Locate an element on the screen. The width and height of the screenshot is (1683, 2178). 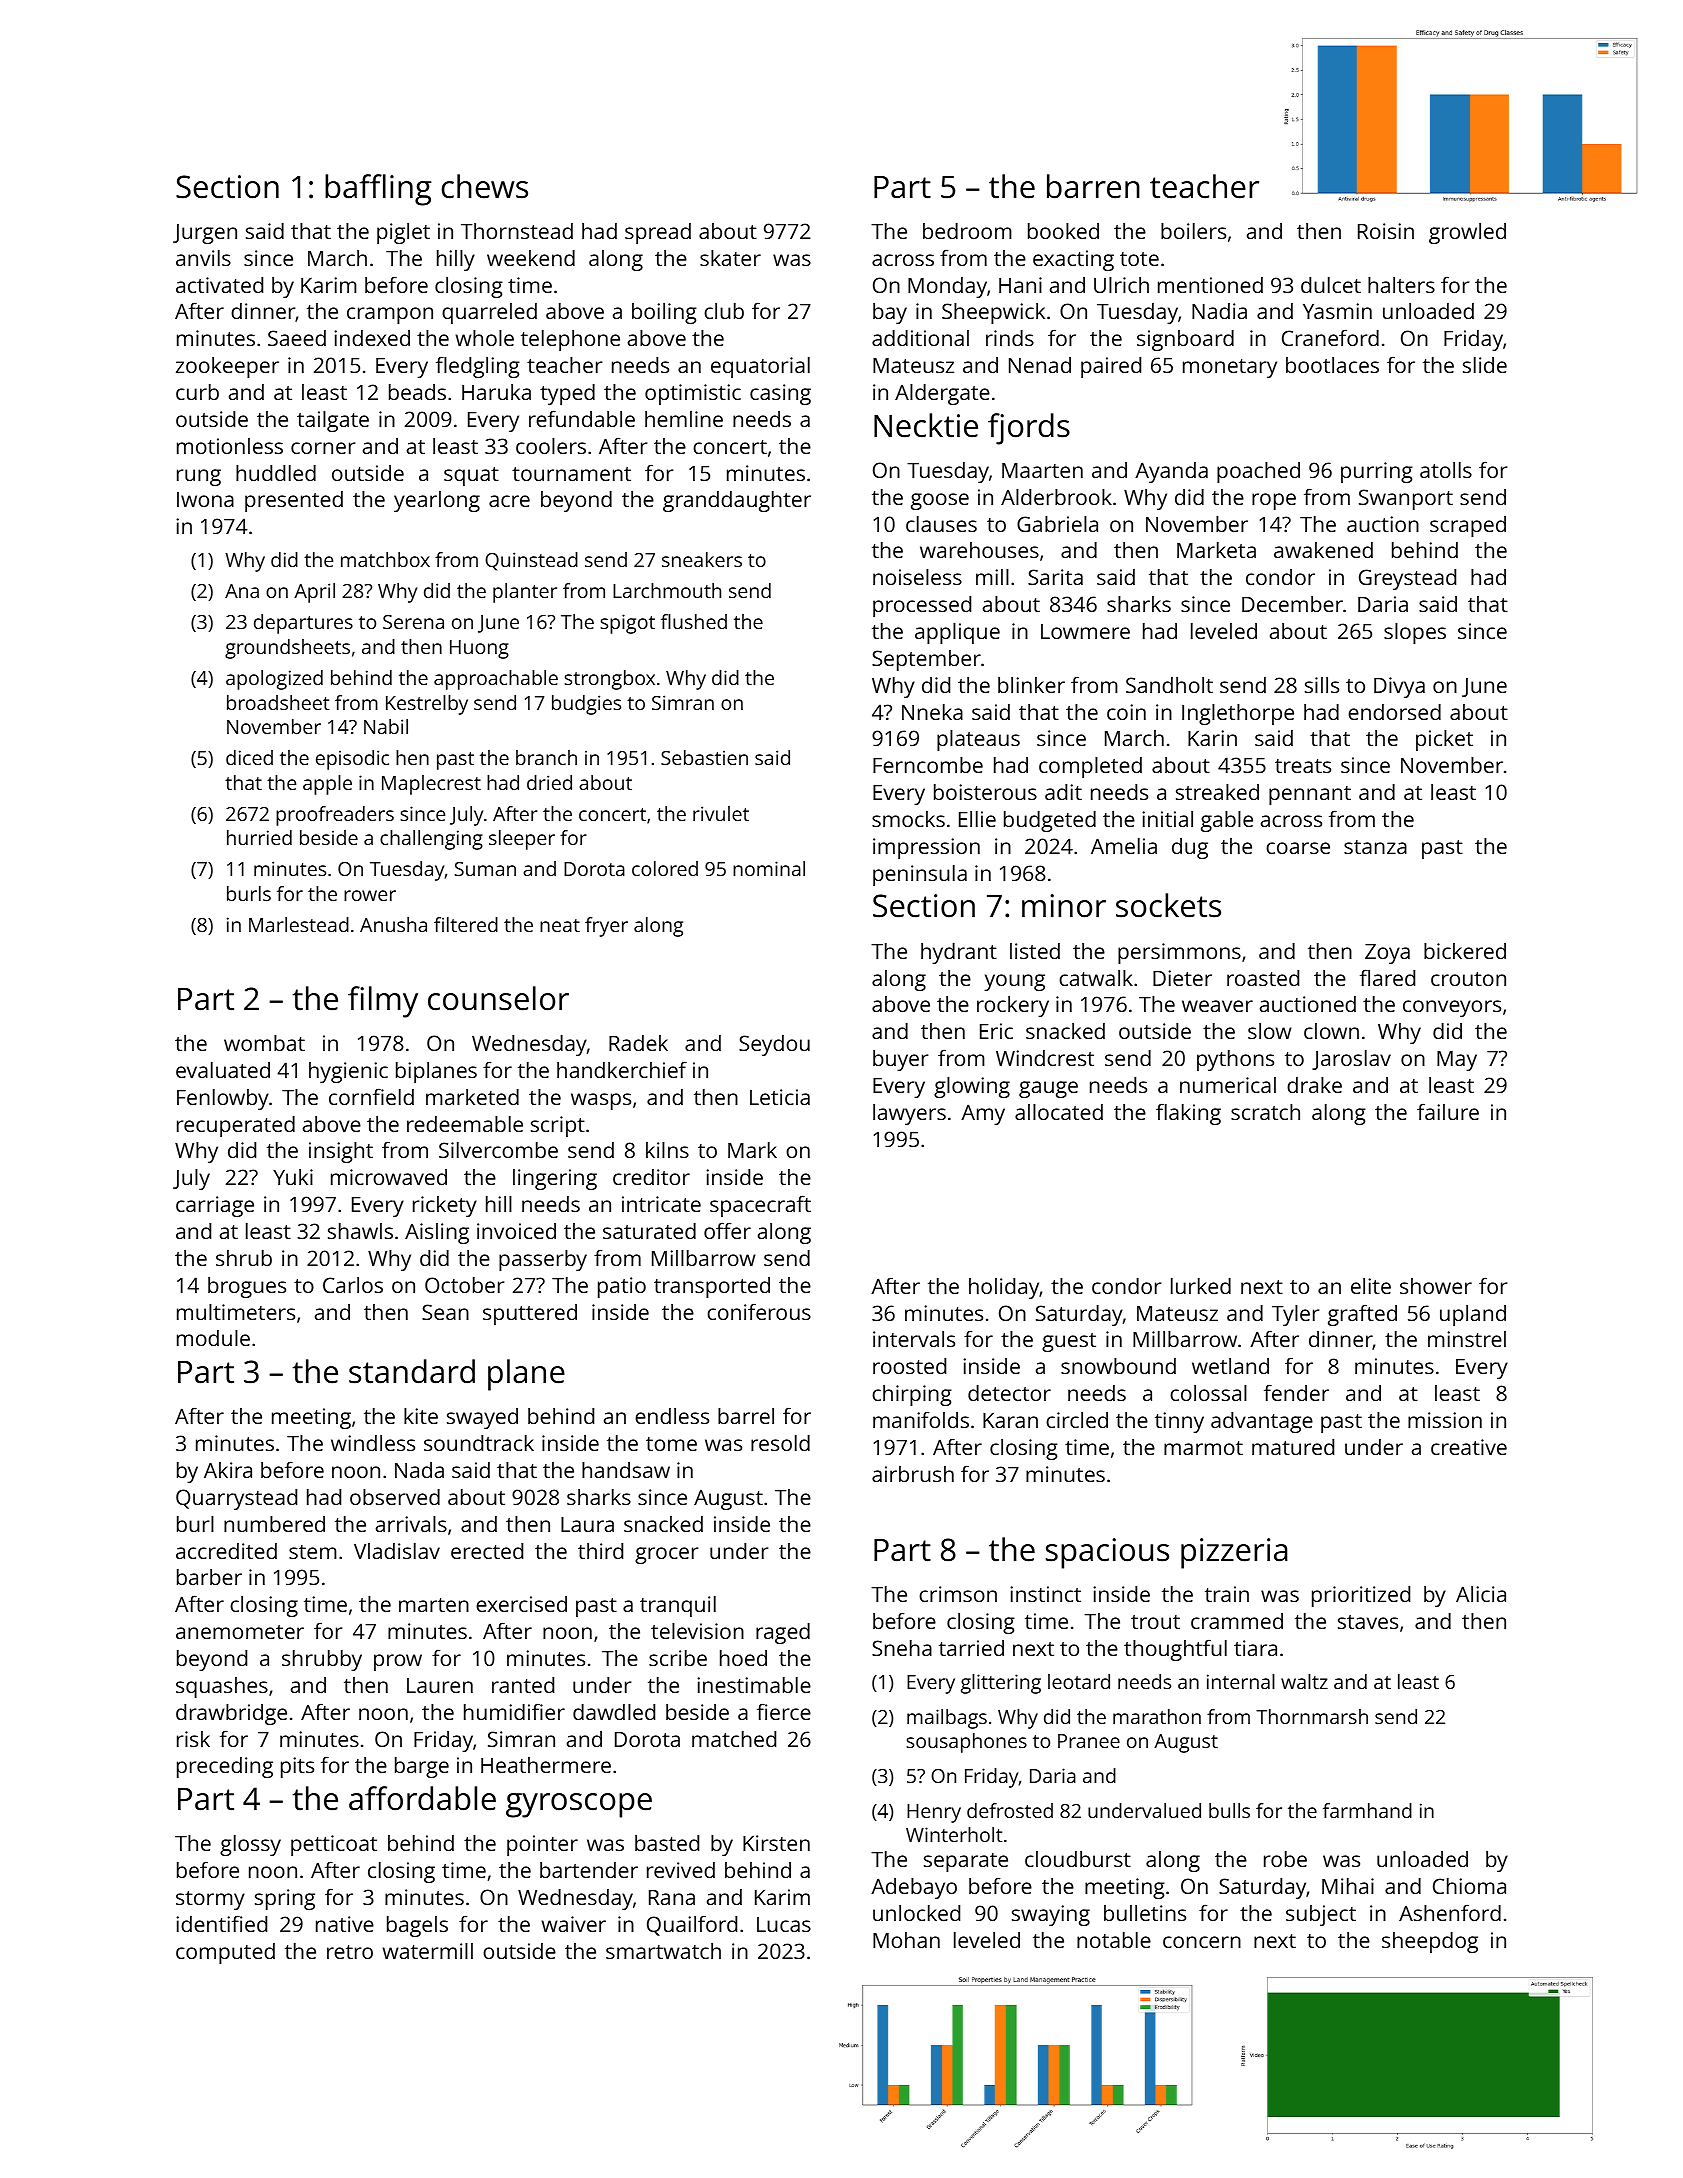
barren is located at coordinates (1093, 186).
